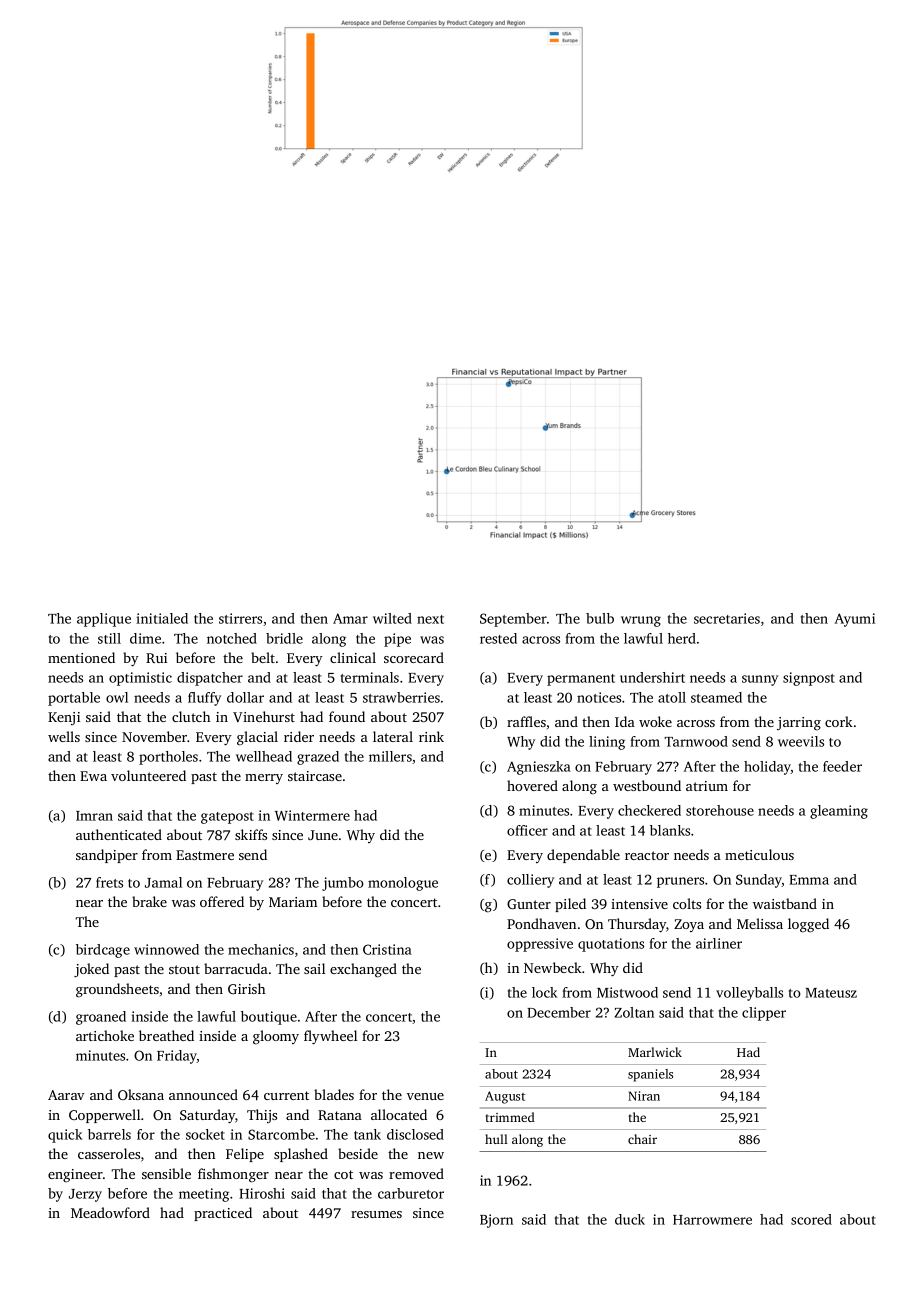 The width and height of the screenshot is (924, 1308). Describe the element at coordinates (811, 1219) in the screenshot. I see `scored` at that location.
